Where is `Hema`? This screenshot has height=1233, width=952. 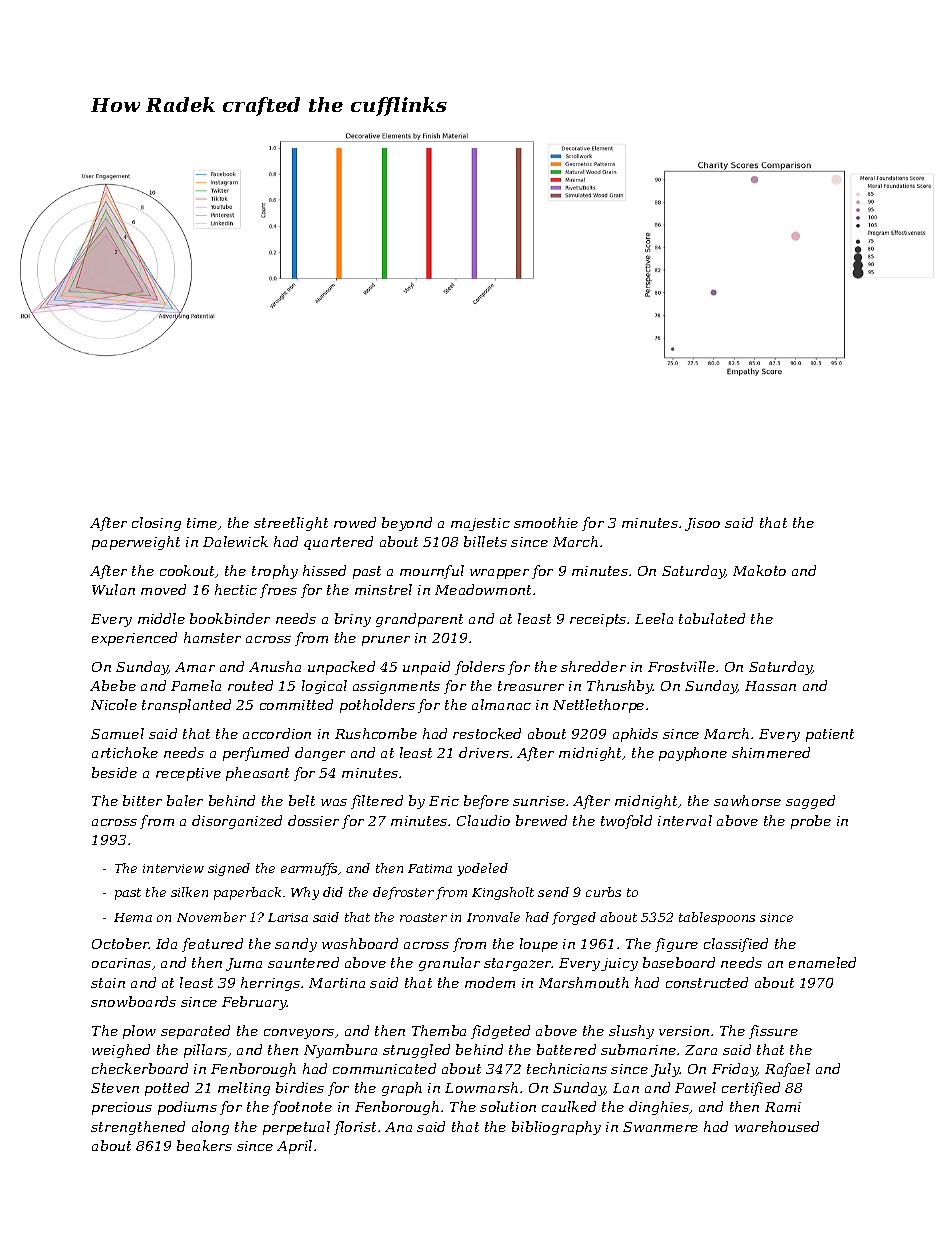
Hema is located at coordinates (133, 917).
